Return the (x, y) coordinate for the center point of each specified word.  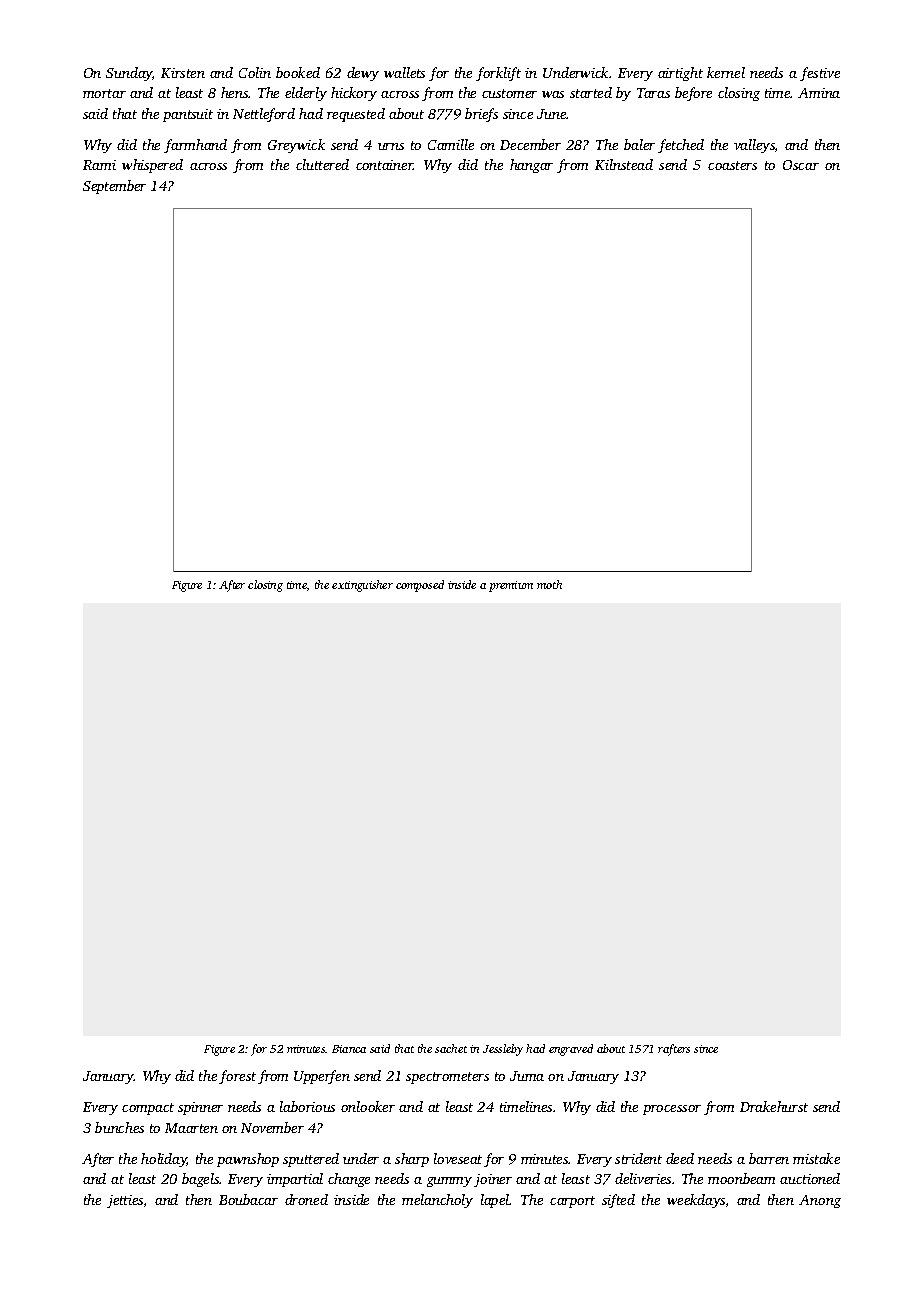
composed (420, 586)
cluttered (322, 164)
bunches (119, 1127)
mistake (816, 1158)
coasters (732, 165)
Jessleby (503, 1050)
